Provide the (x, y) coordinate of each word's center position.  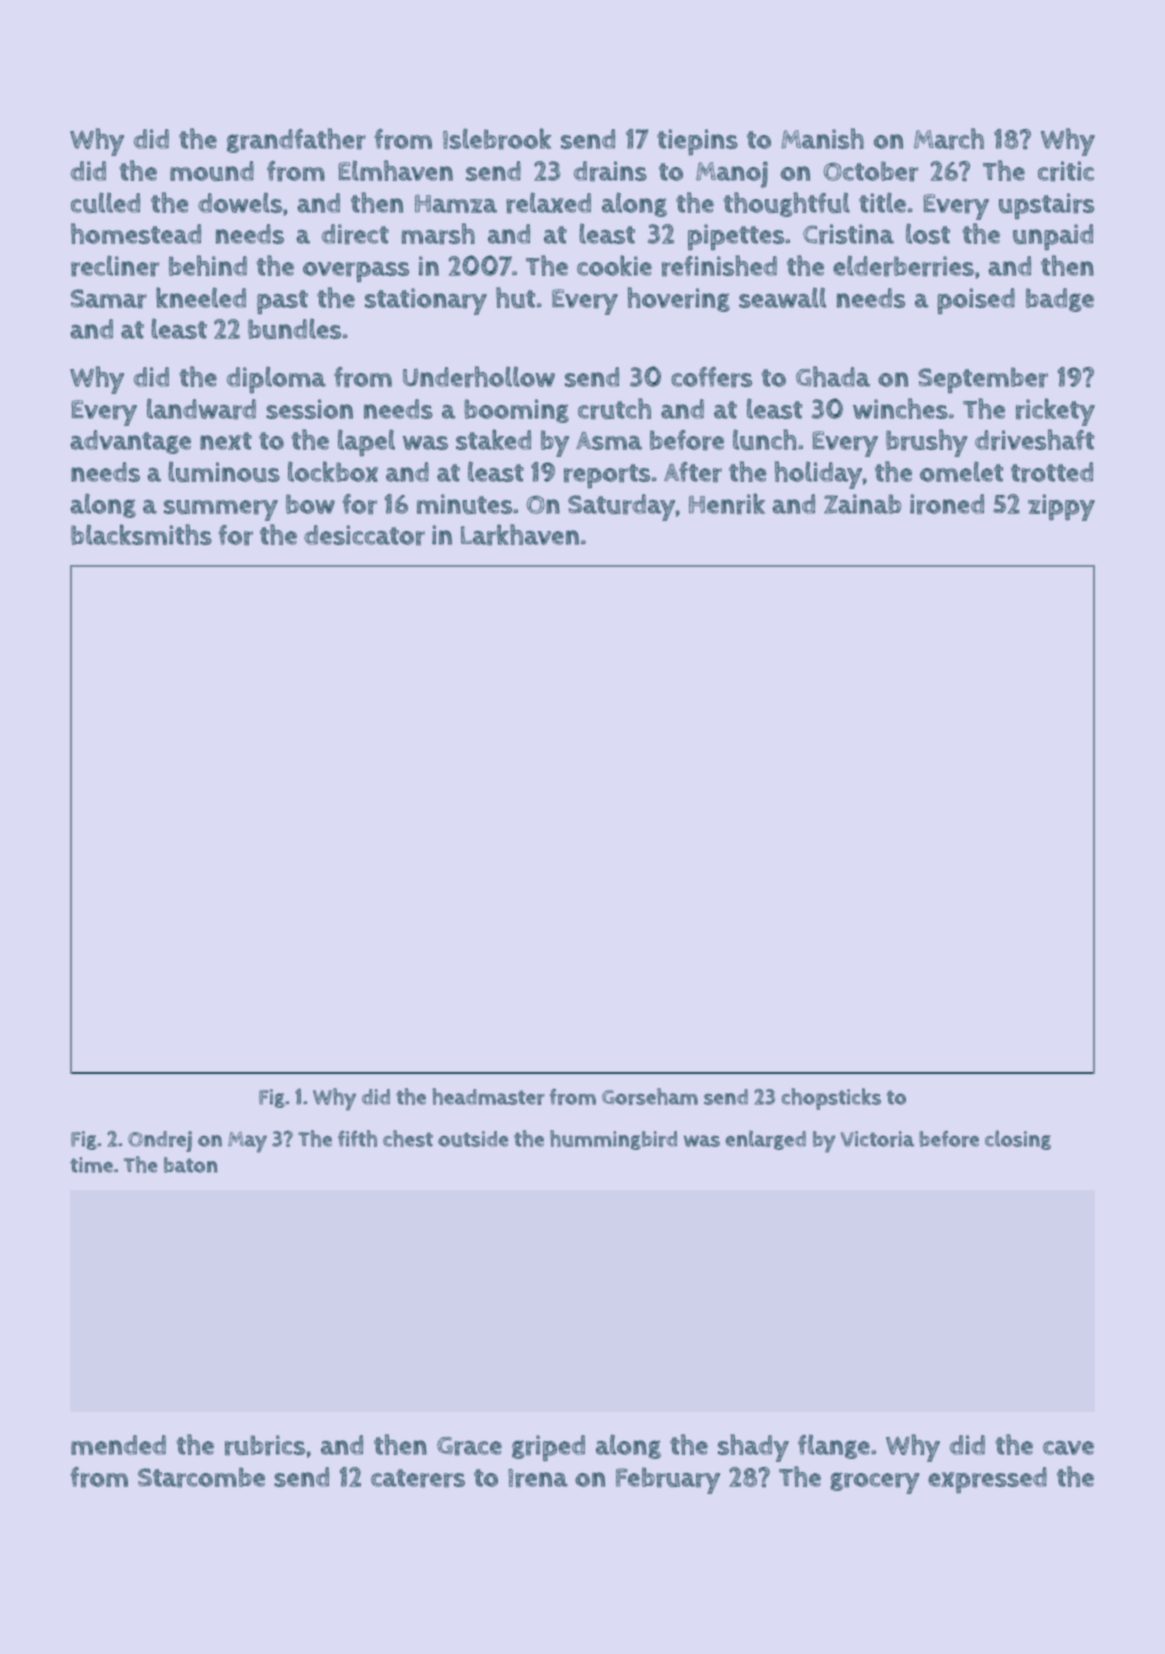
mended (118, 1445)
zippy (1061, 507)
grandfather (296, 140)
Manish (822, 138)
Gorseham (650, 1096)
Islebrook (497, 139)
